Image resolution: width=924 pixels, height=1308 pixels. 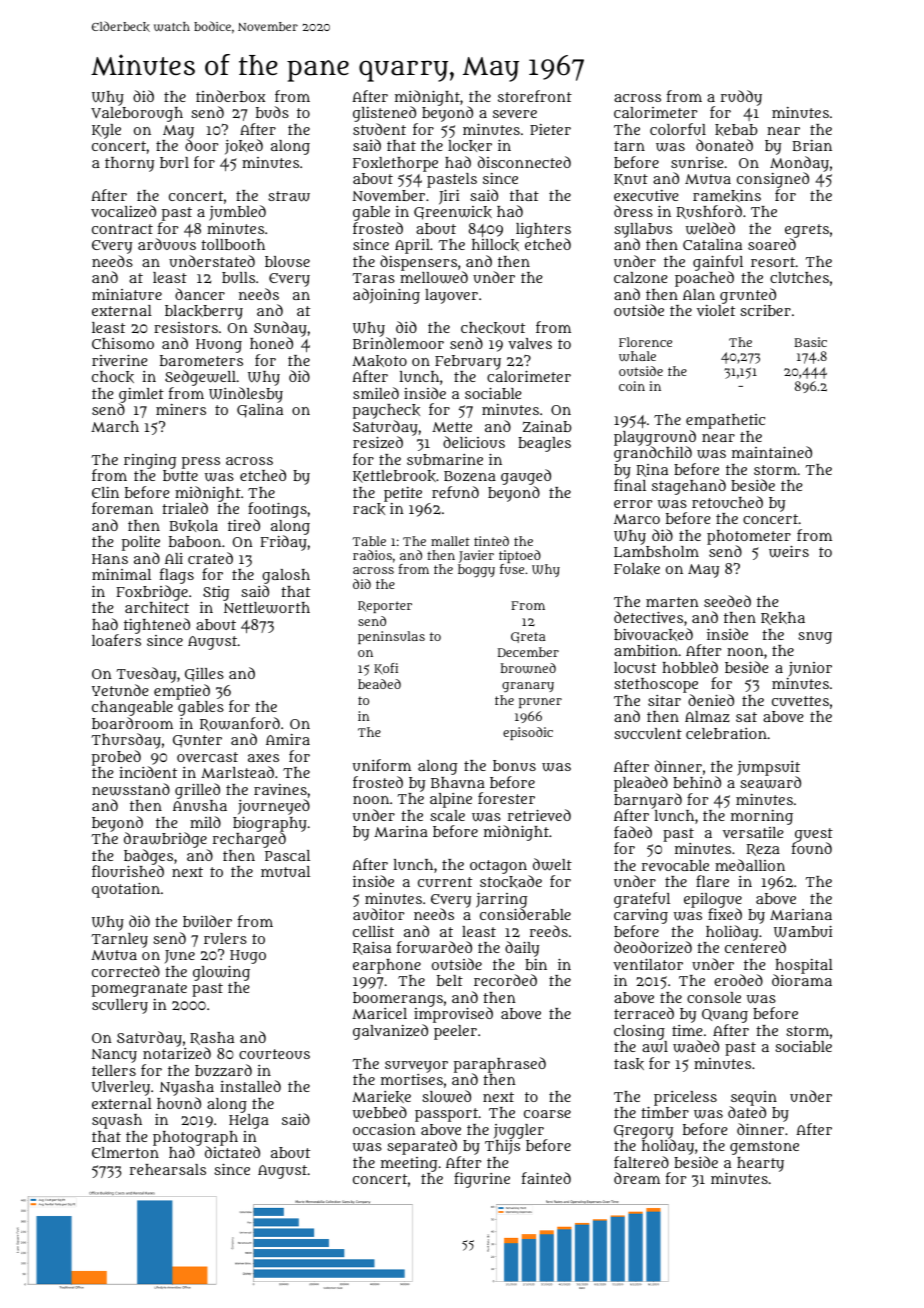 What do you see at coordinates (789, 551) in the document?
I see `weirs` at bounding box center [789, 551].
